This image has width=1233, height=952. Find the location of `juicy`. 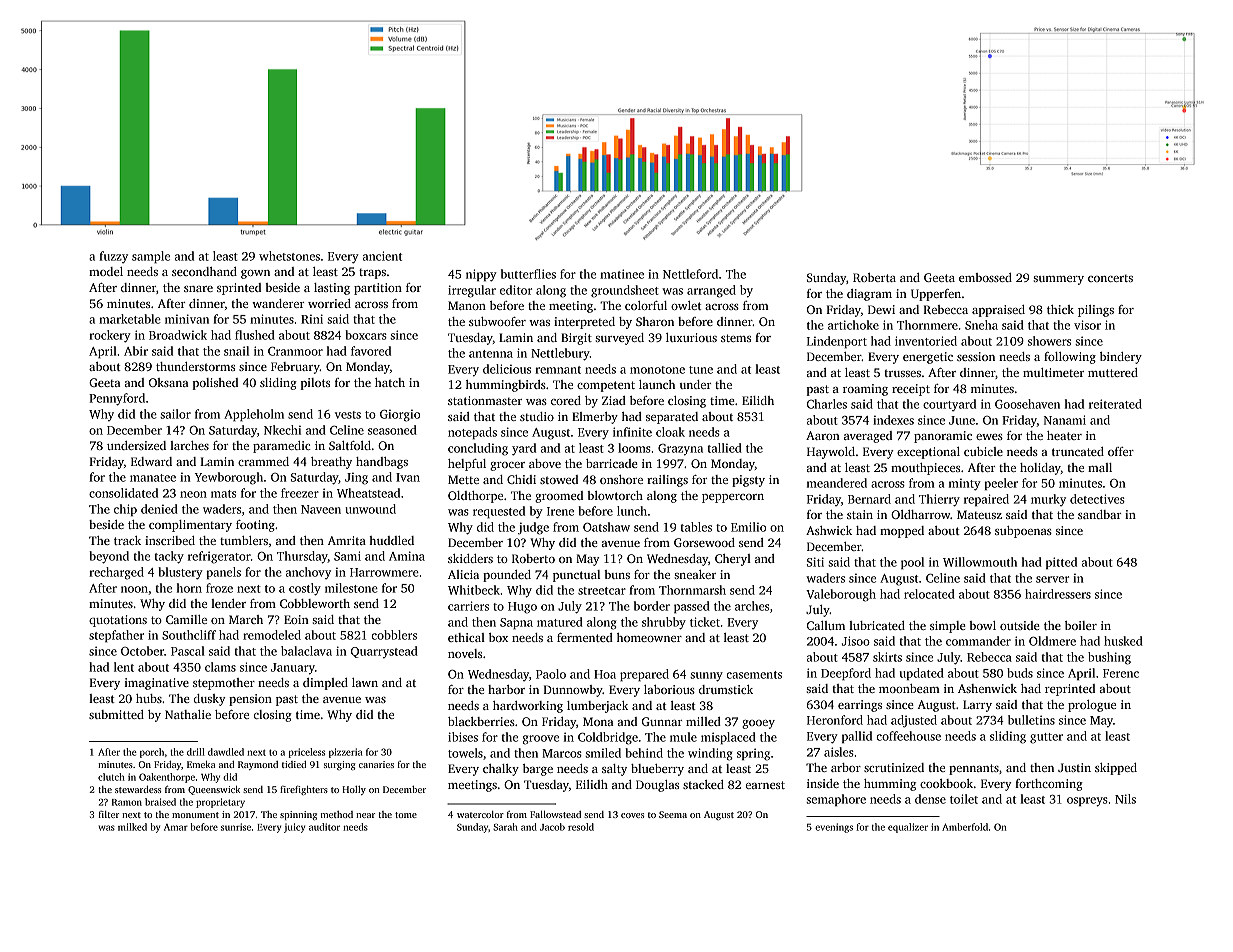

juicy is located at coordinates (294, 828).
